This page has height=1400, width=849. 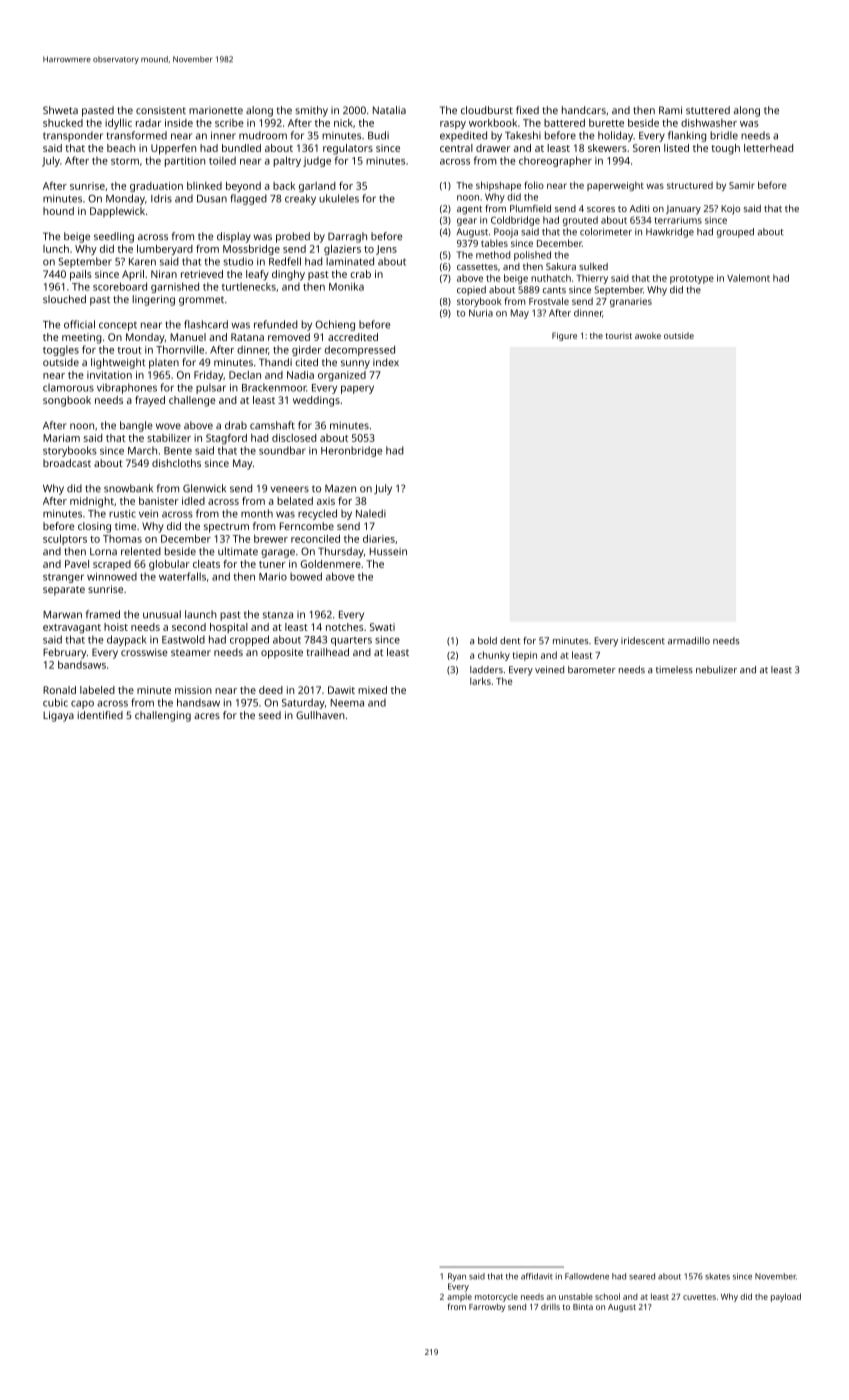 What do you see at coordinates (328, 652) in the page?
I see `trailhead` at bounding box center [328, 652].
